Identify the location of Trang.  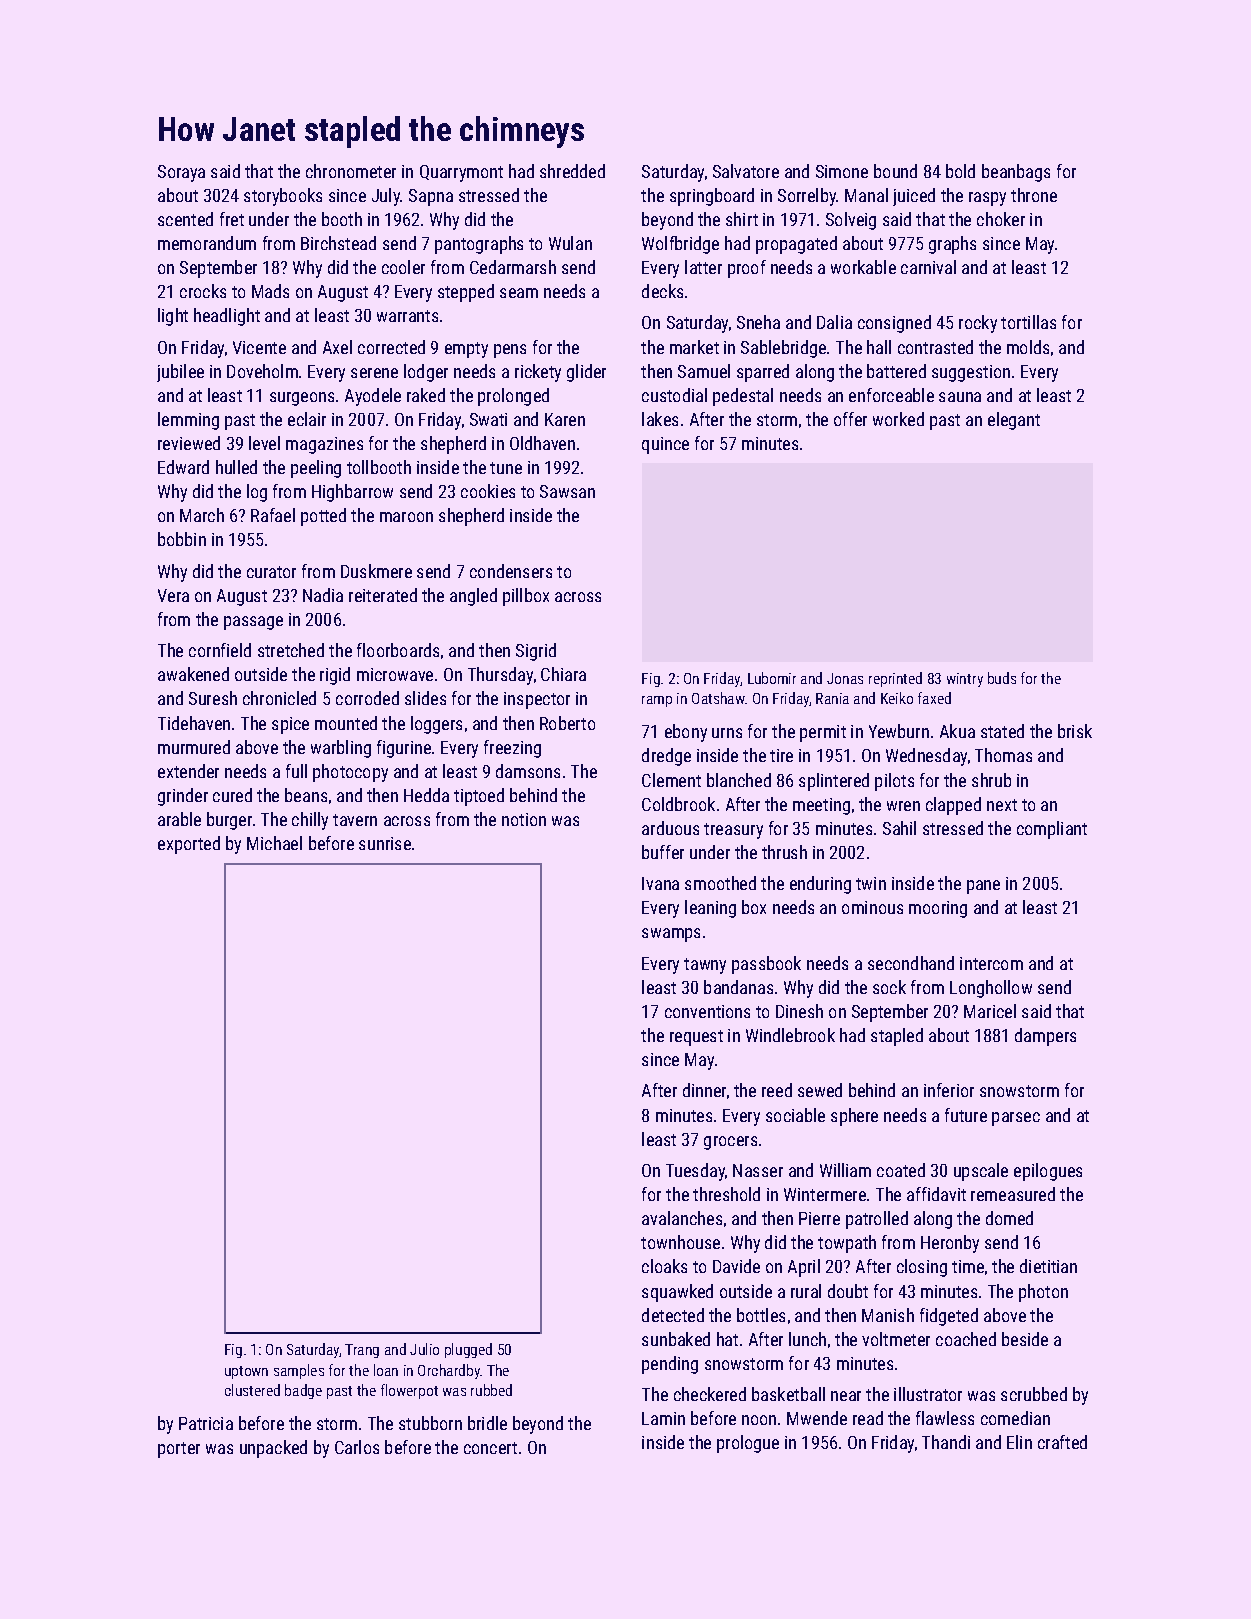
(362, 1351).
